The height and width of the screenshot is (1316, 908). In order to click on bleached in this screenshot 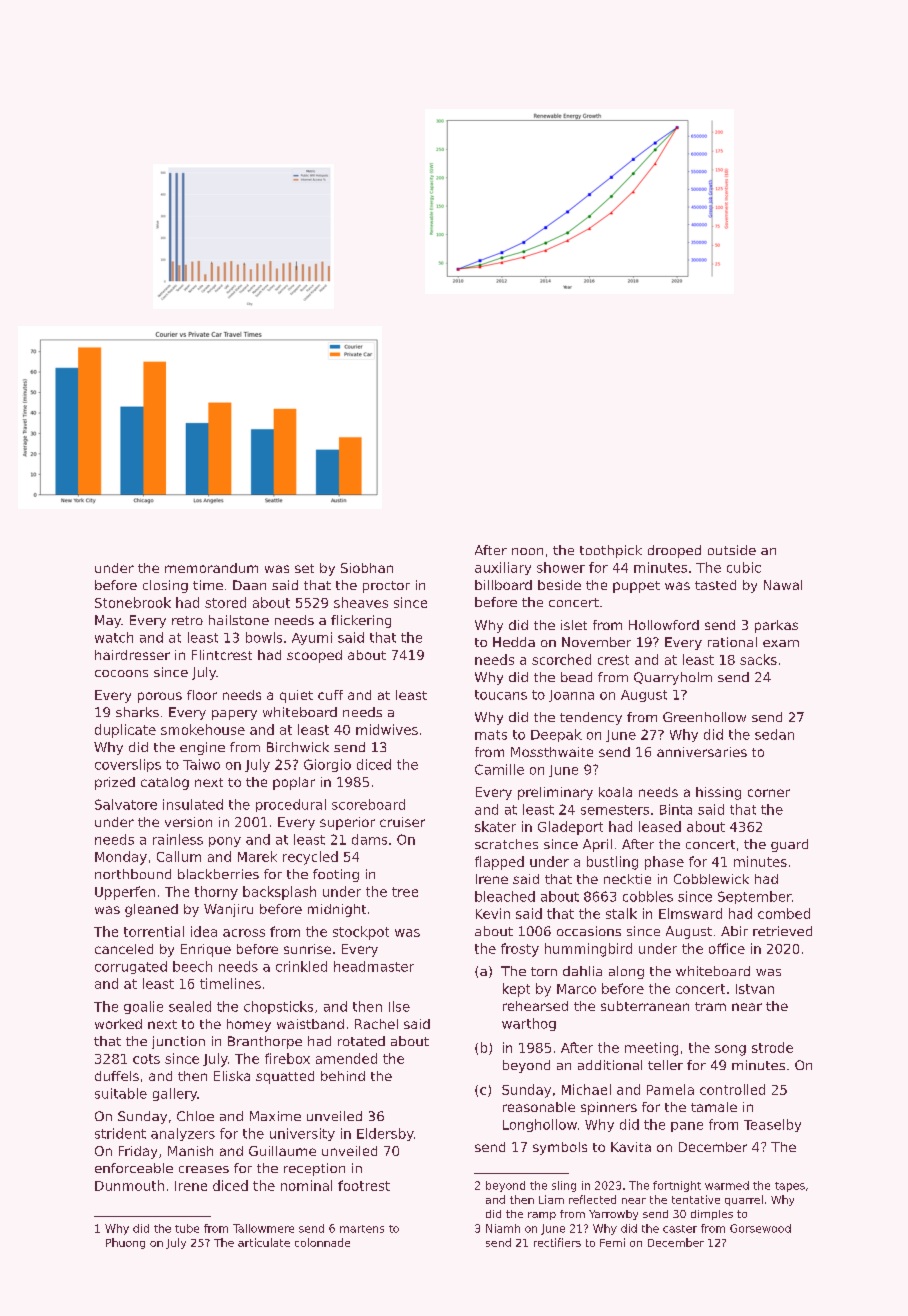, I will do `click(505, 896)`.
